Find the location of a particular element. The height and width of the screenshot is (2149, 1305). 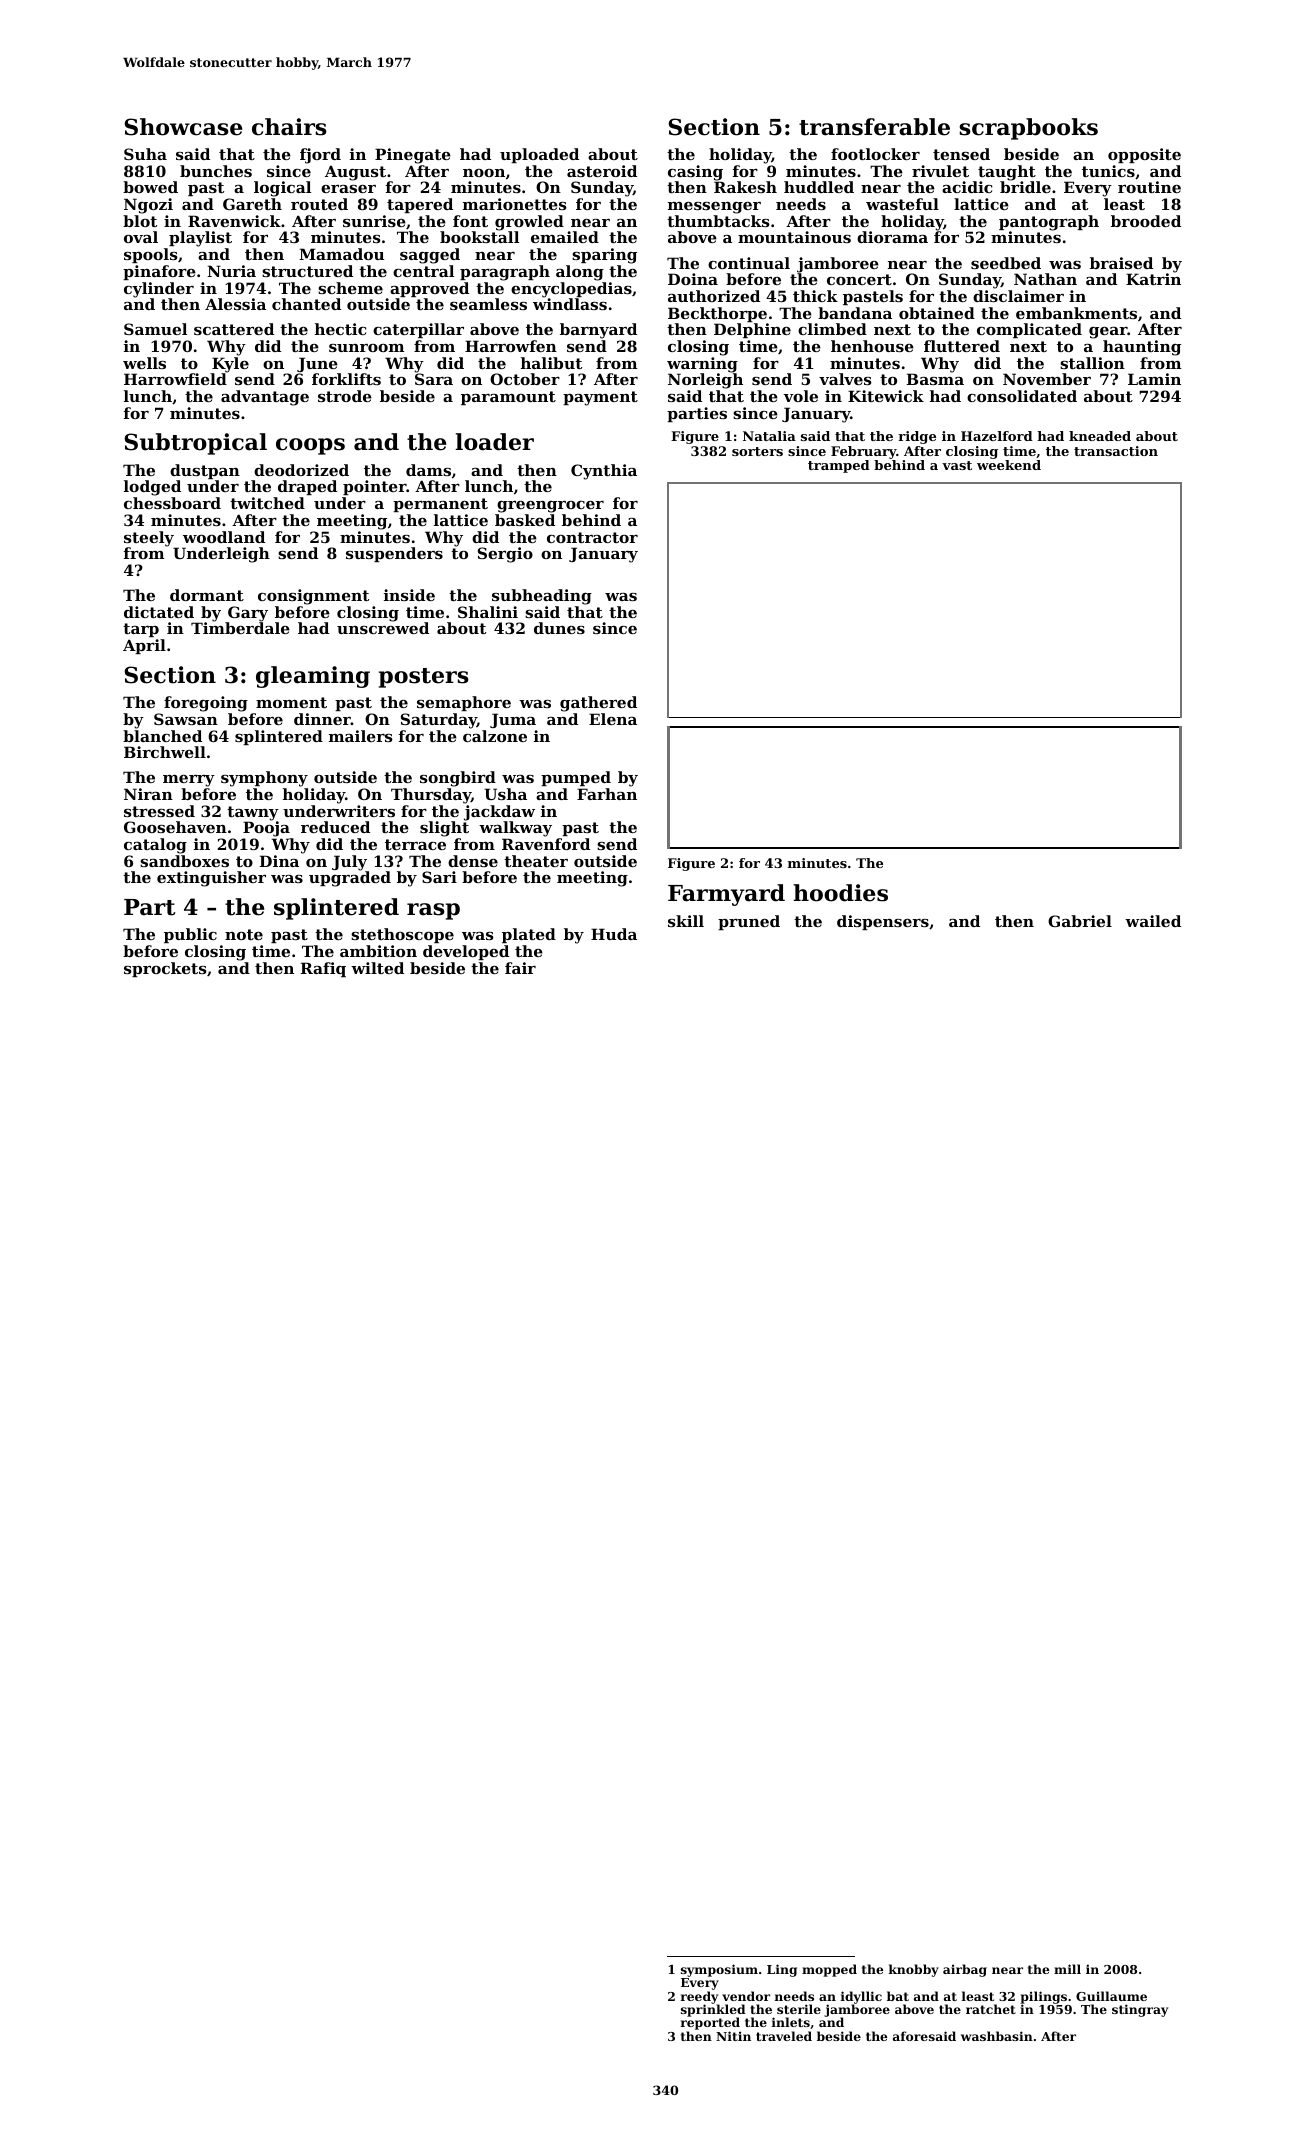

greengrocer is located at coordinates (550, 507).
